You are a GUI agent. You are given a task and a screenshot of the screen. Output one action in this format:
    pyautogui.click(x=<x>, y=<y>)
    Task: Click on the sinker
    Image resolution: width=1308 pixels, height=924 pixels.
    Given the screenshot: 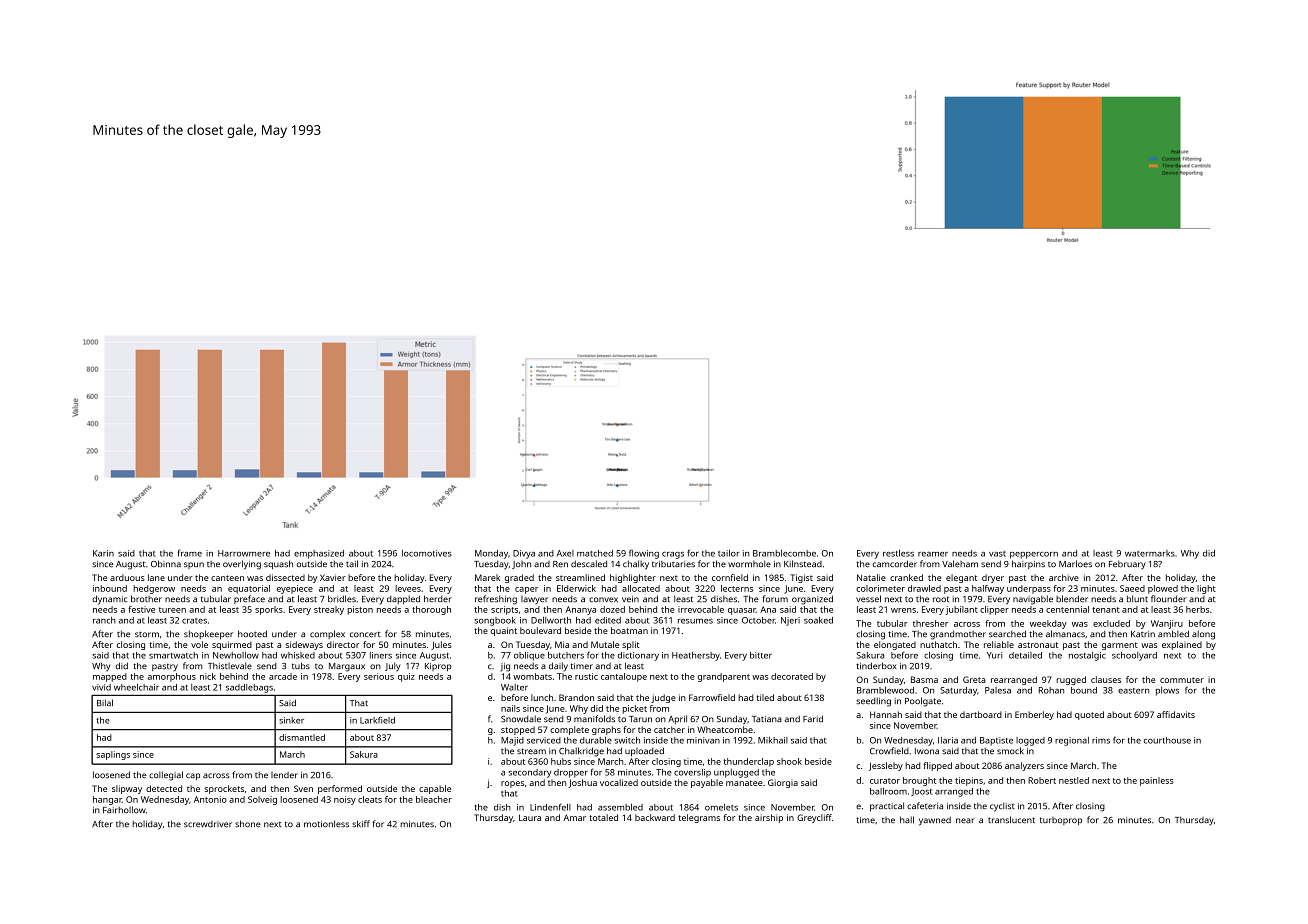 What is the action you would take?
    pyautogui.click(x=291, y=720)
